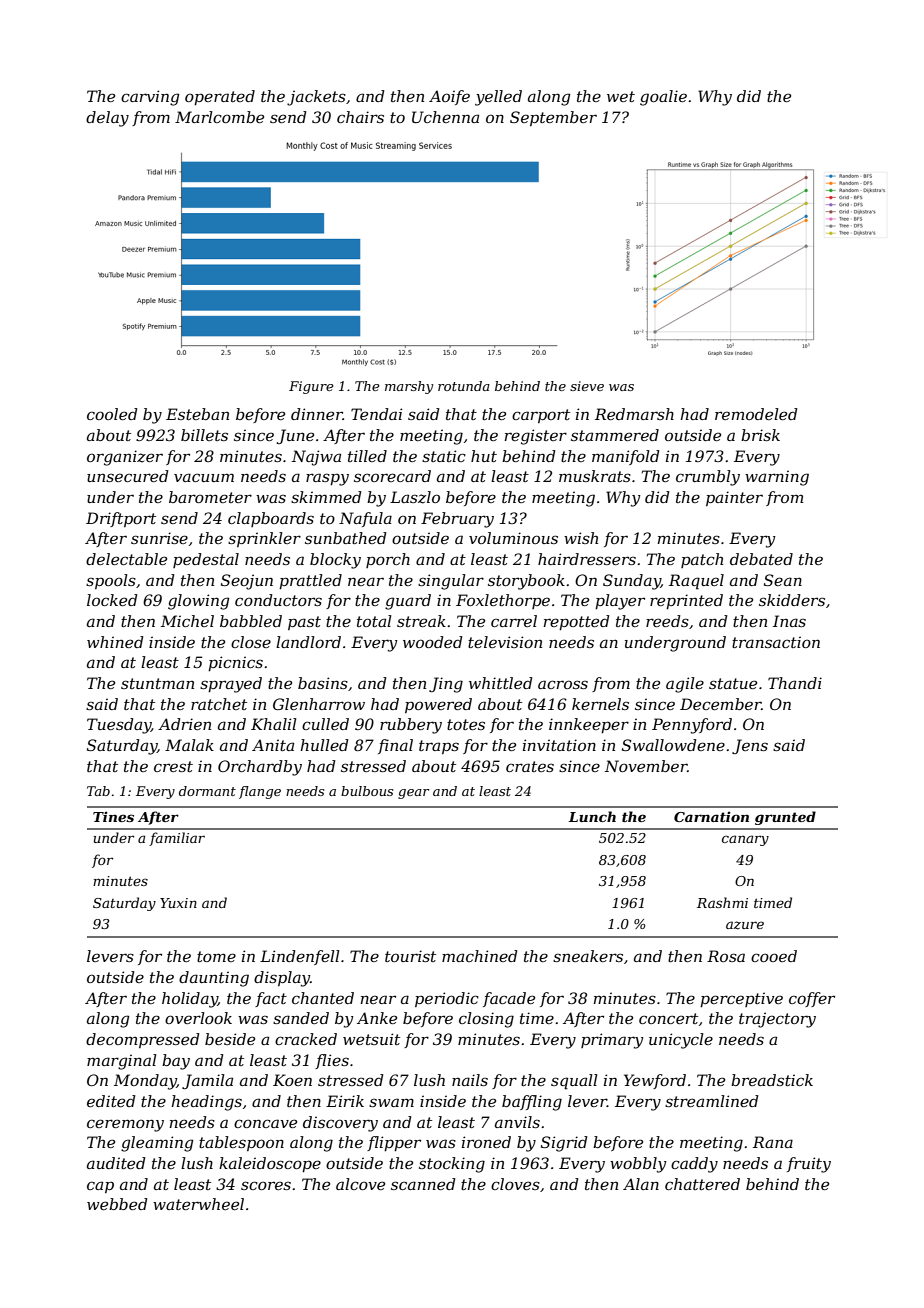 The width and height of the image is (924, 1308). What do you see at coordinates (367, 791) in the image?
I see `bulbous` at bounding box center [367, 791].
